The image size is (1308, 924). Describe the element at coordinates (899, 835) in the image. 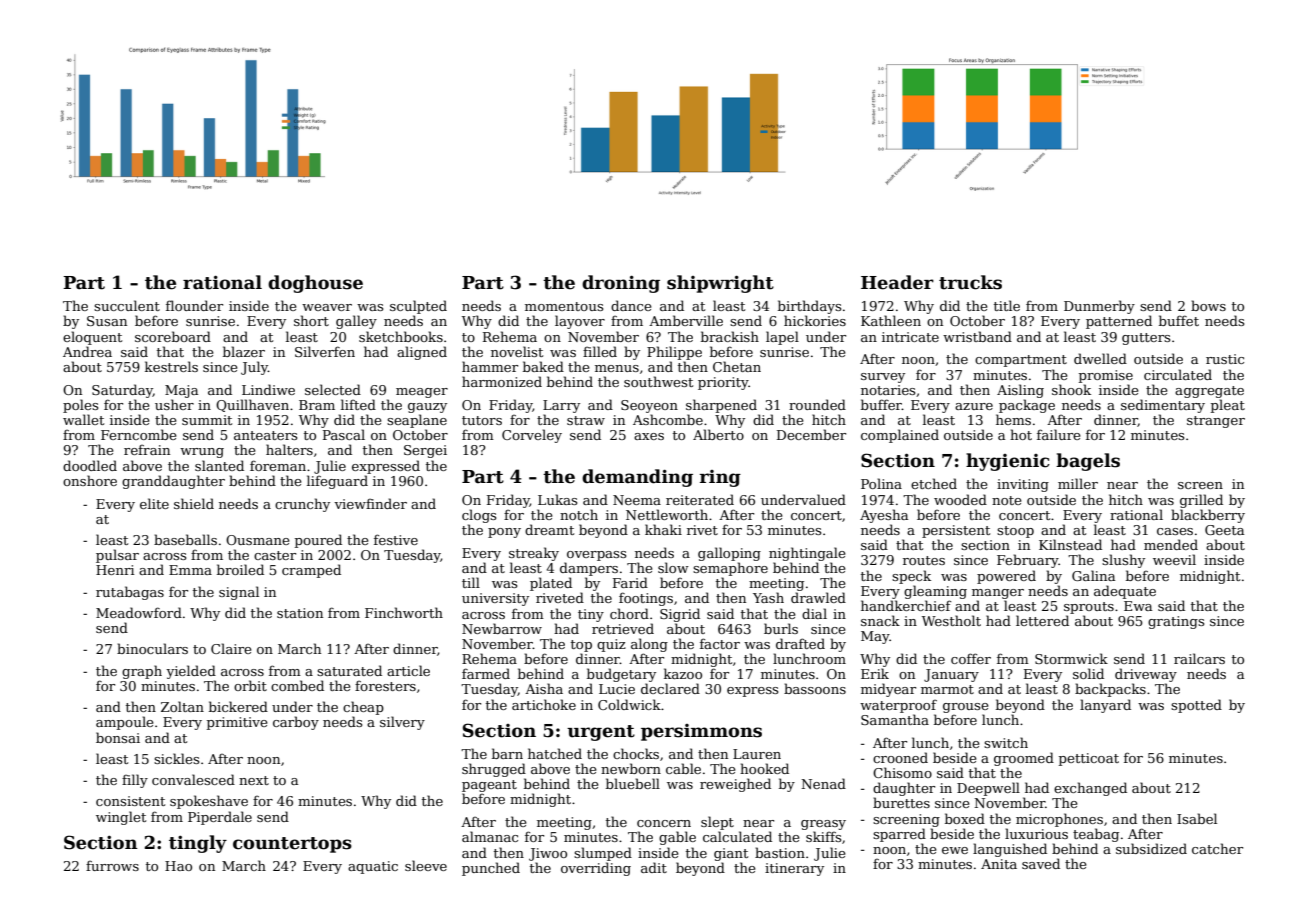

I see `sparred` at that location.
